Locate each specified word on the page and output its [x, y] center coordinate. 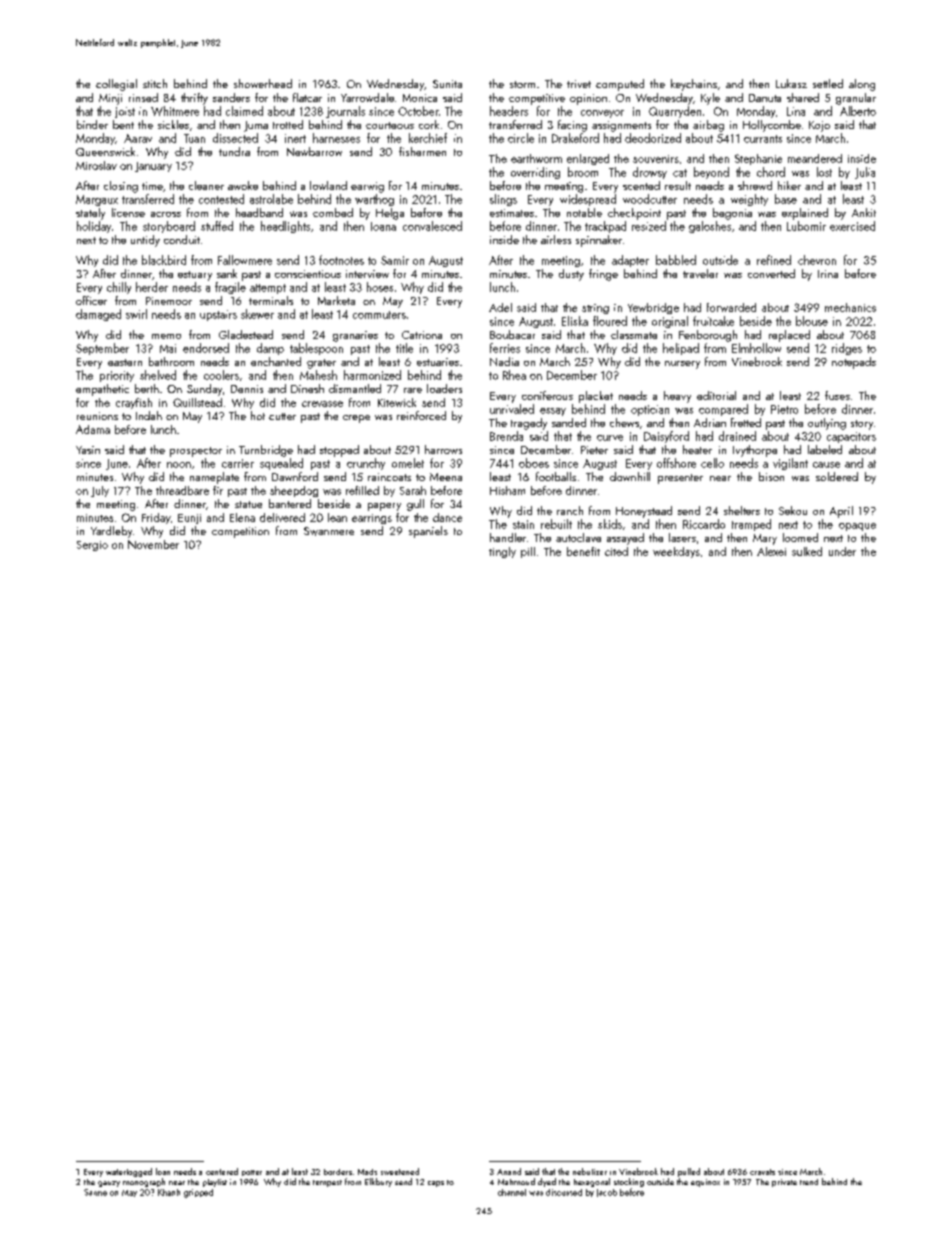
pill [528, 552]
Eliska [575, 321]
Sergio [92, 546]
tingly [502, 552]
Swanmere [329, 531]
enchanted [276, 361]
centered [222, 1171]
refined [774, 260]
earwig [367, 187]
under [842, 551]
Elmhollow [756, 348]
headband [259, 212]
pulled [689, 1172]
